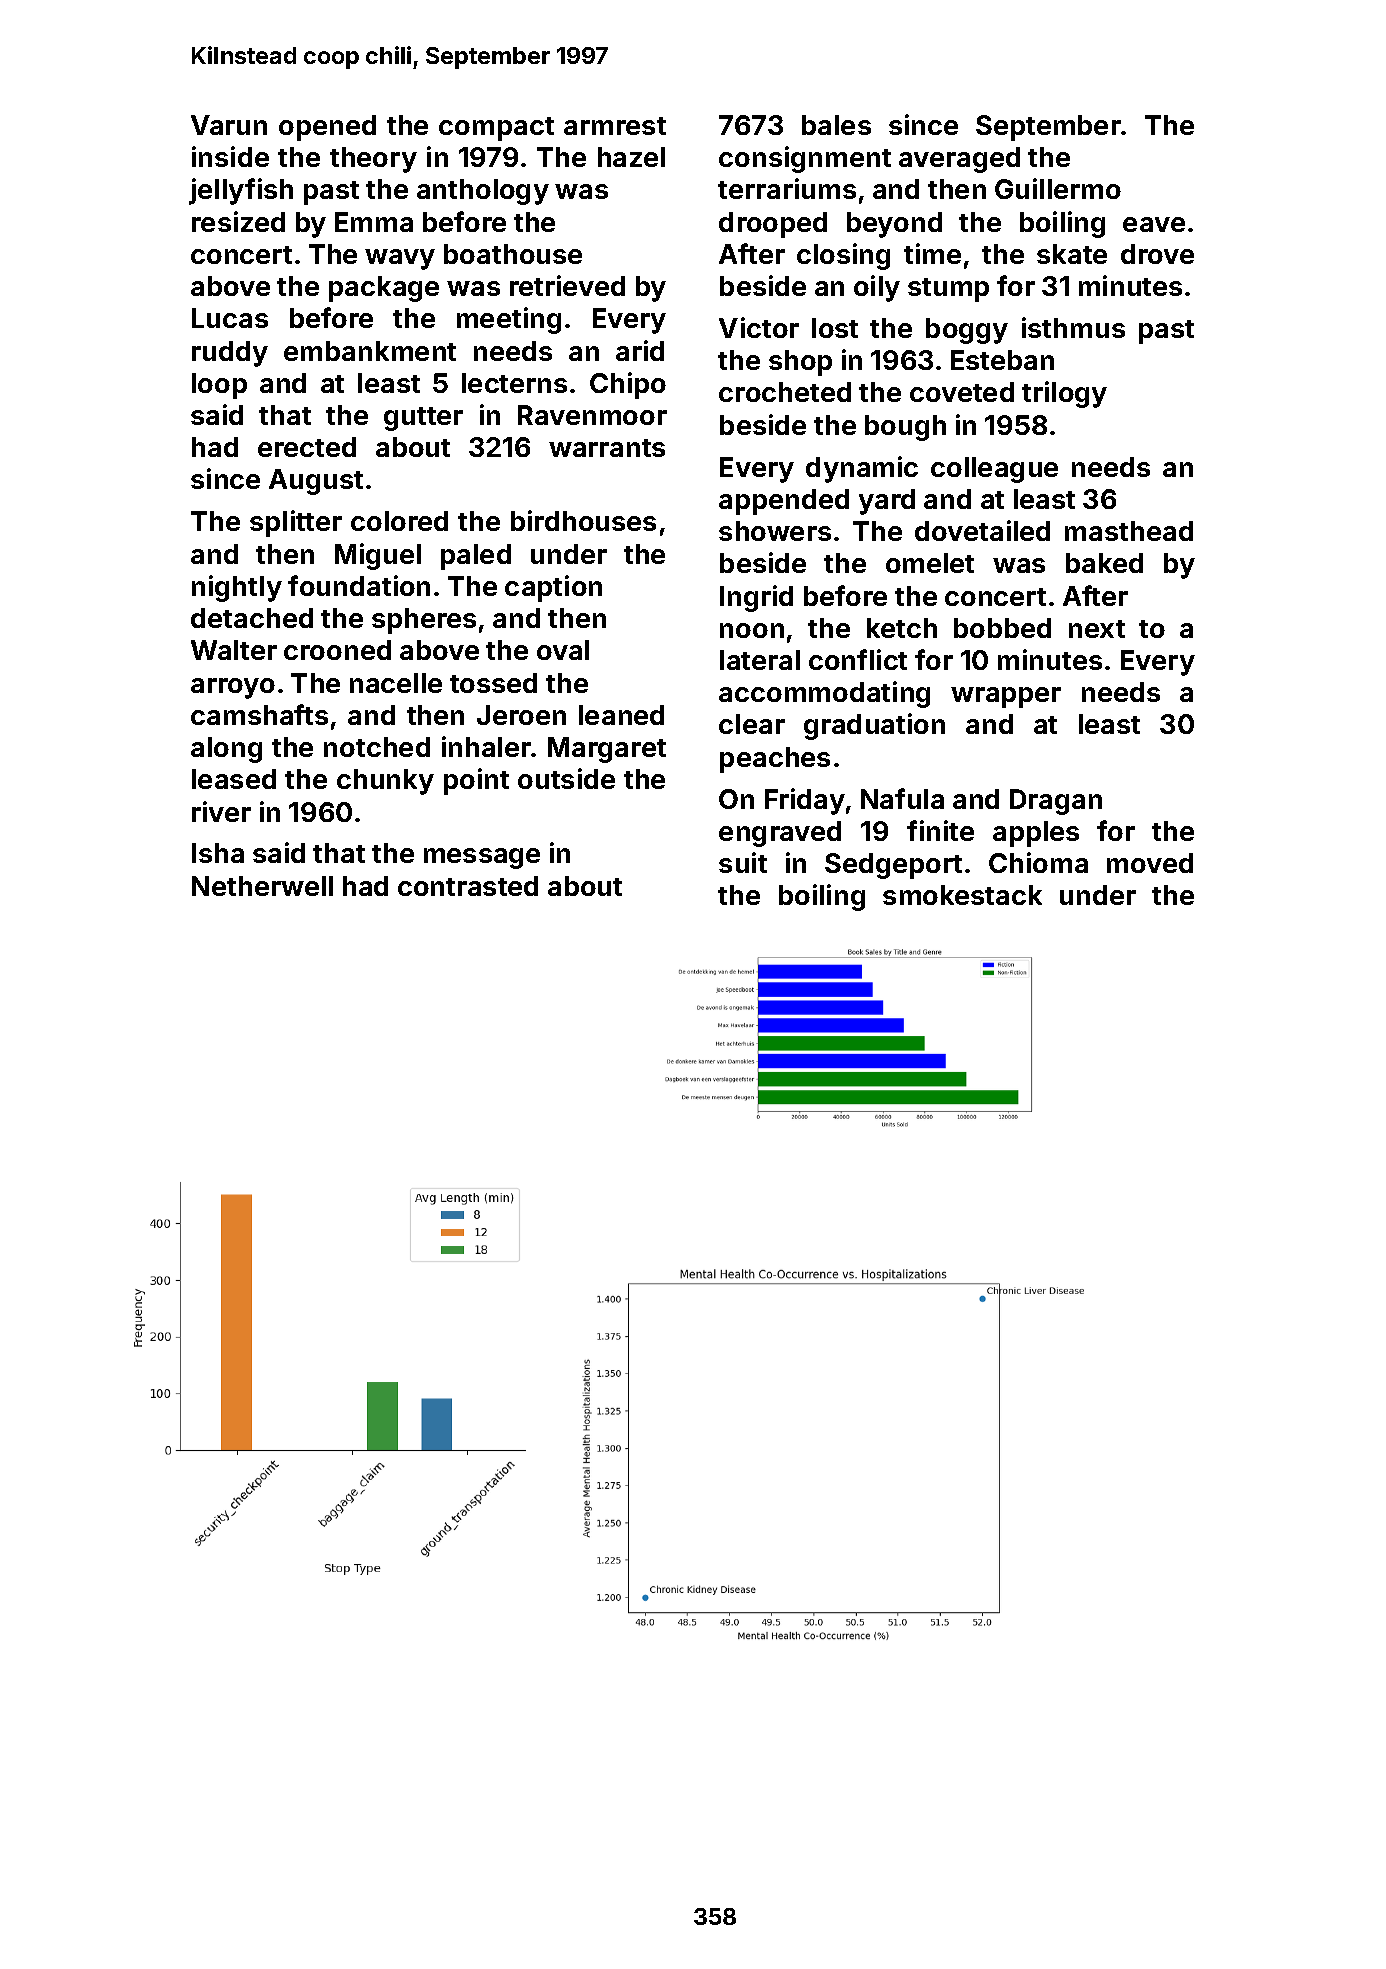 This screenshot has width=1386, height=1969. I want to click on Victor, so click(759, 327).
